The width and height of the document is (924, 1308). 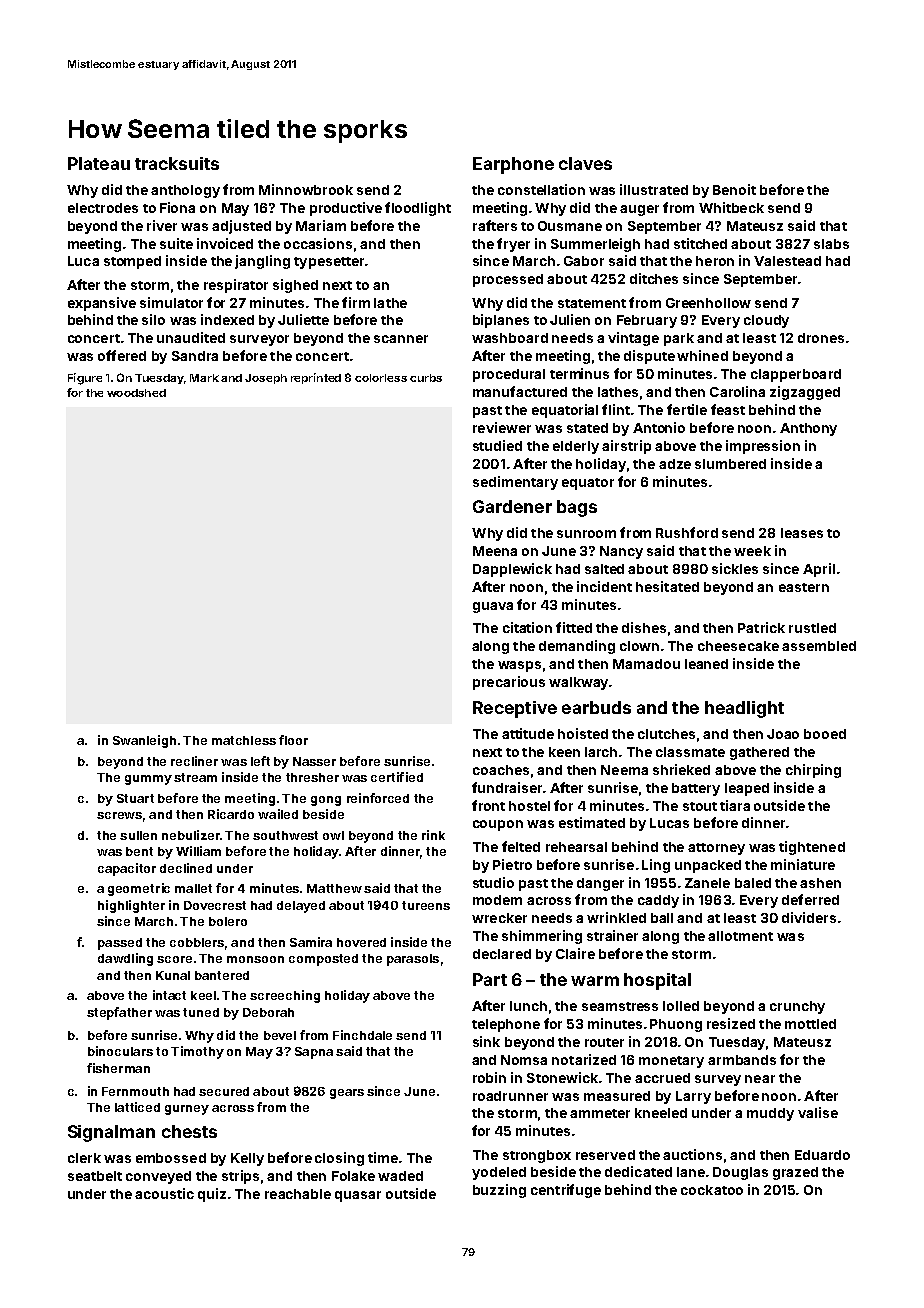 What do you see at coordinates (177, 163) in the document?
I see `tracksuits` at bounding box center [177, 163].
